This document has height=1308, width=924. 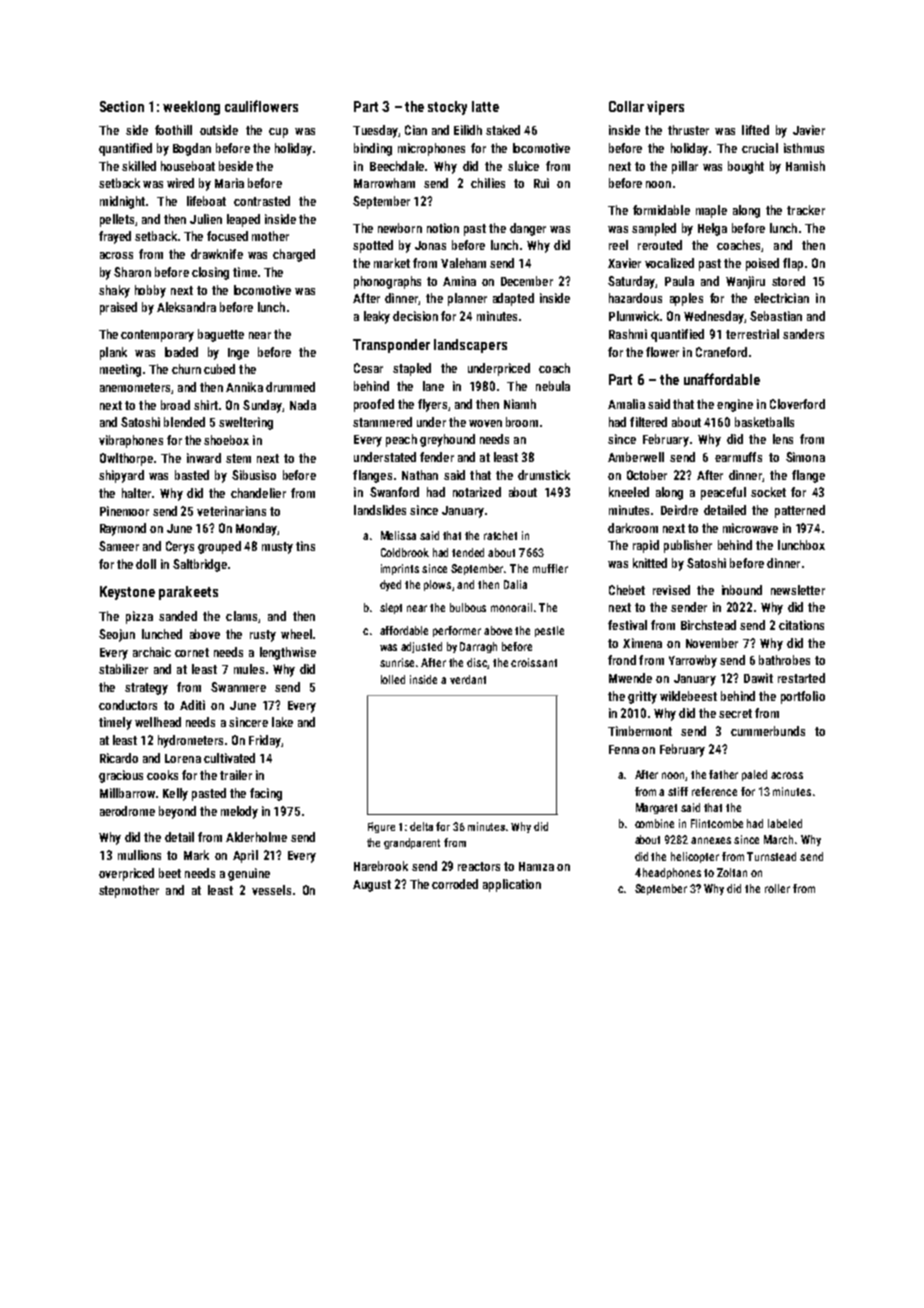 I want to click on notarized, so click(x=477, y=492).
